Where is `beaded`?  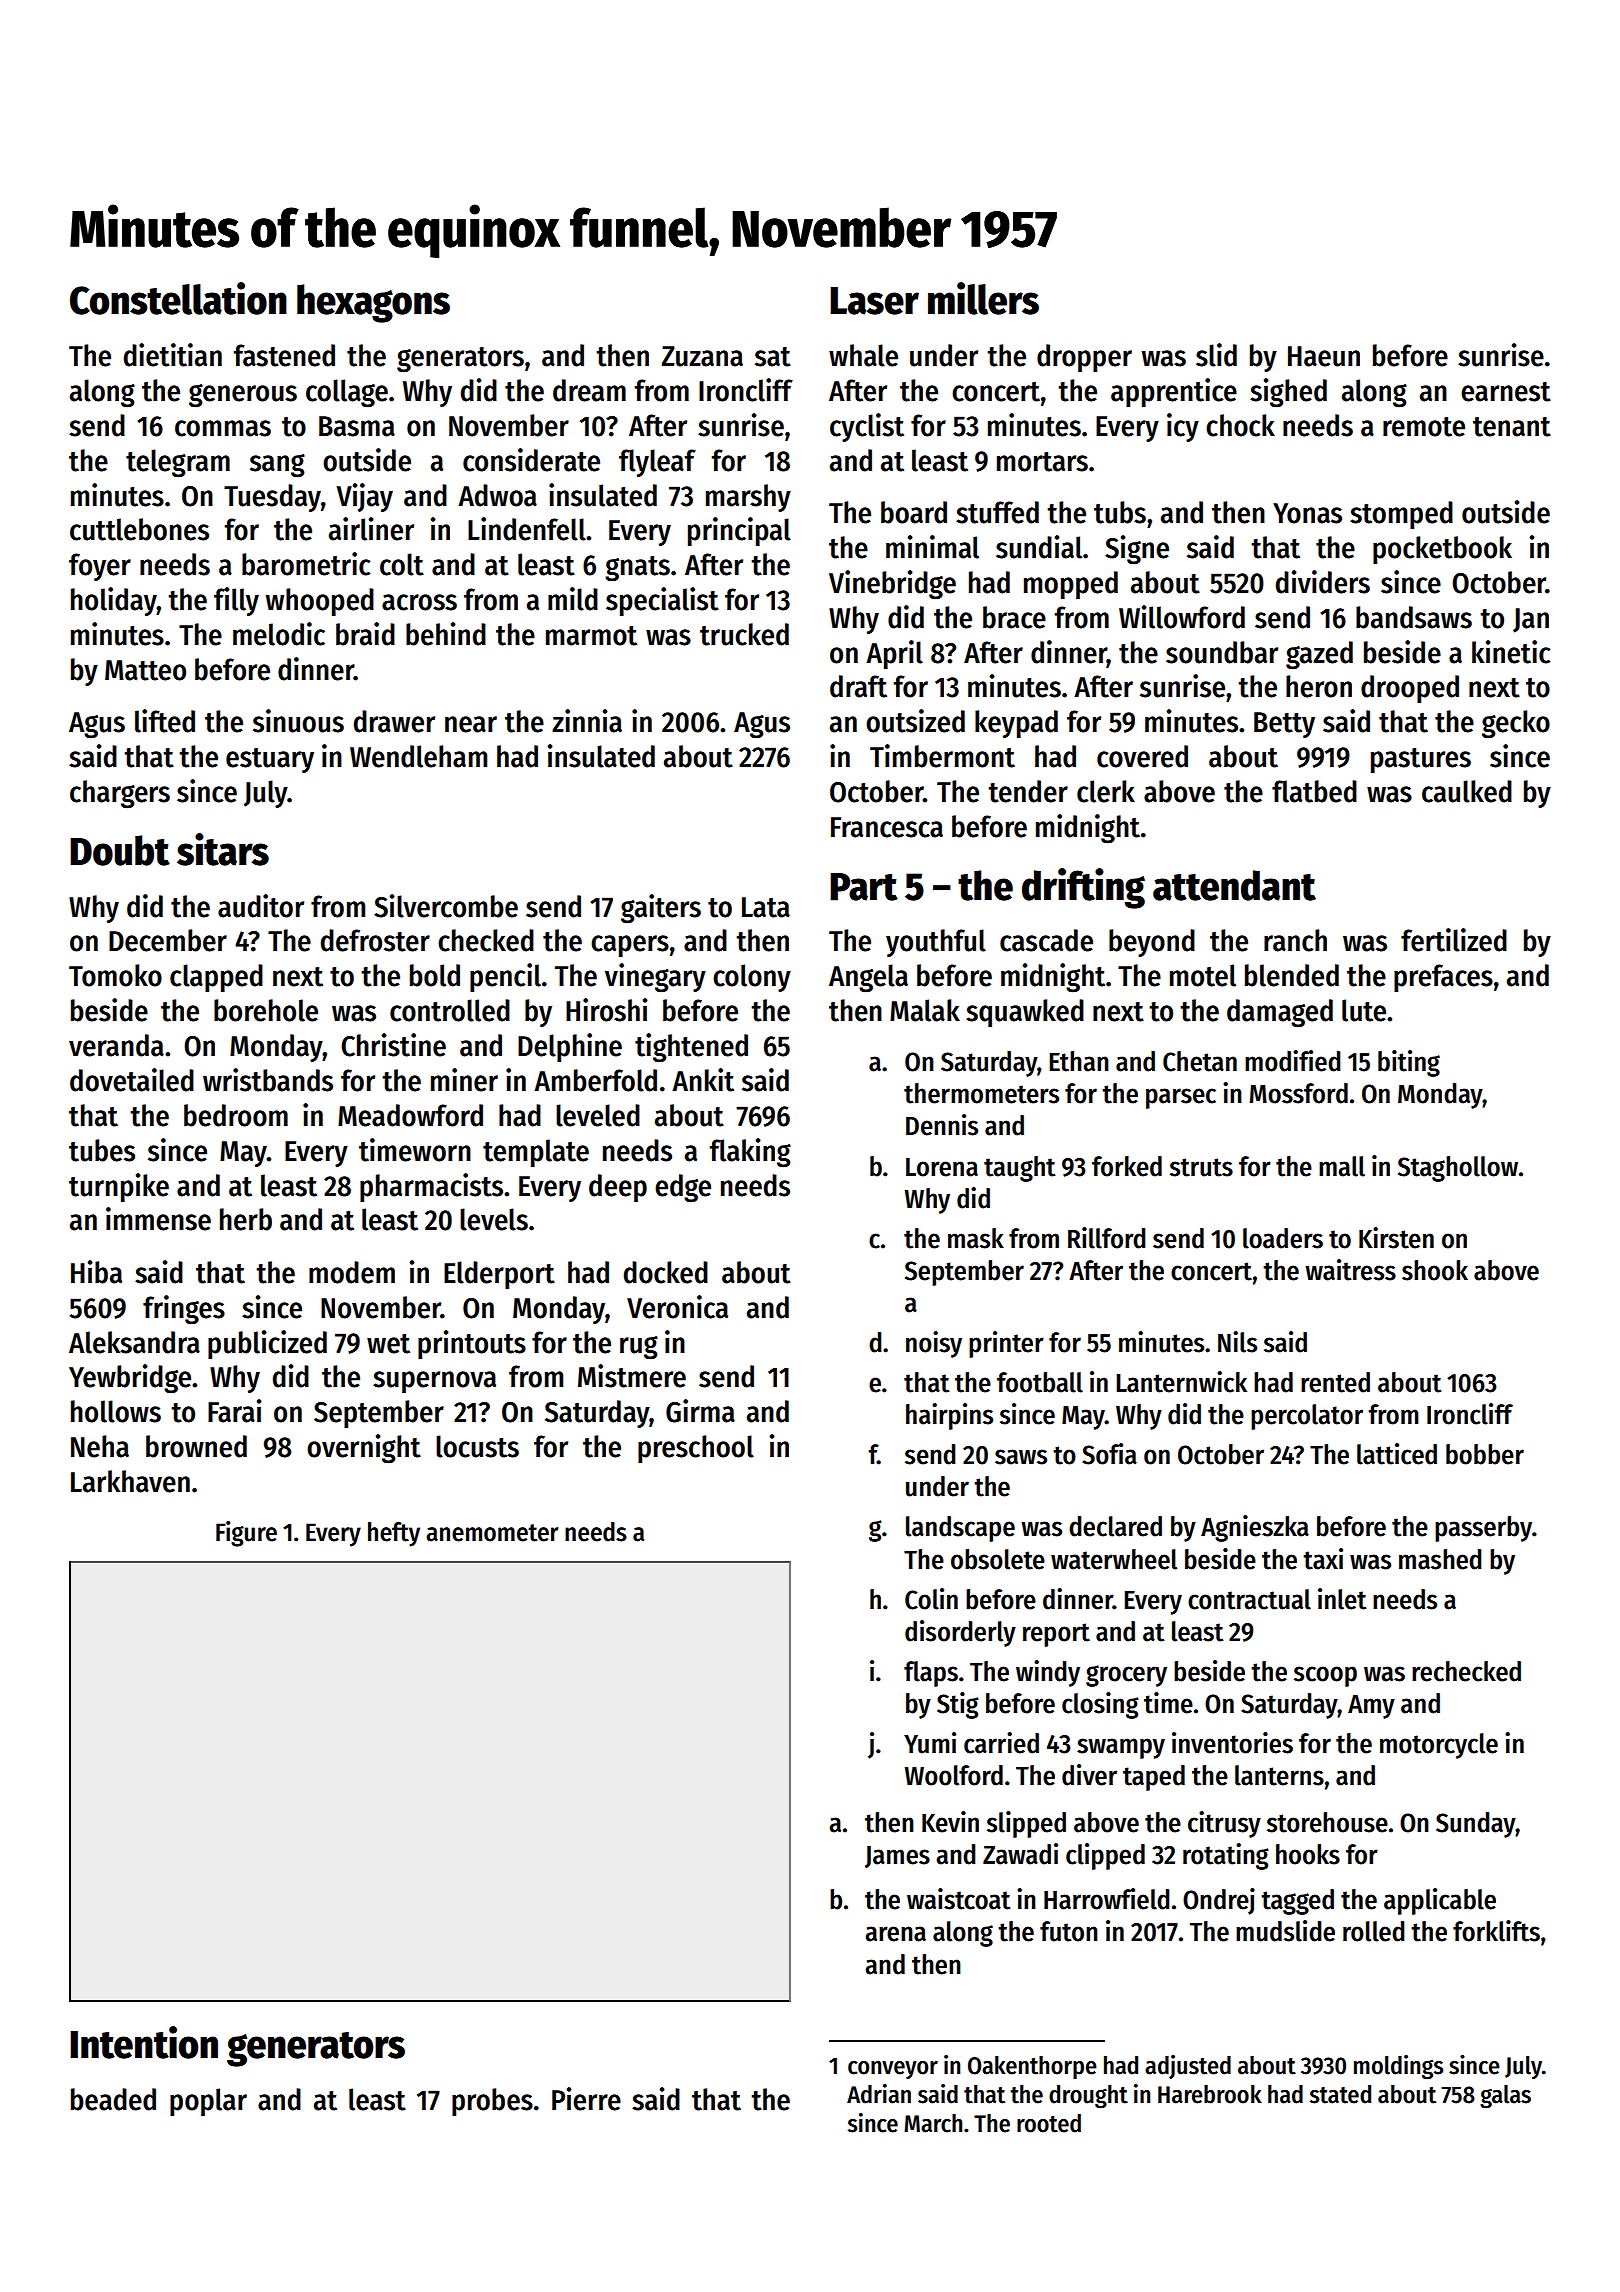 beaded is located at coordinates (113, 2099).
